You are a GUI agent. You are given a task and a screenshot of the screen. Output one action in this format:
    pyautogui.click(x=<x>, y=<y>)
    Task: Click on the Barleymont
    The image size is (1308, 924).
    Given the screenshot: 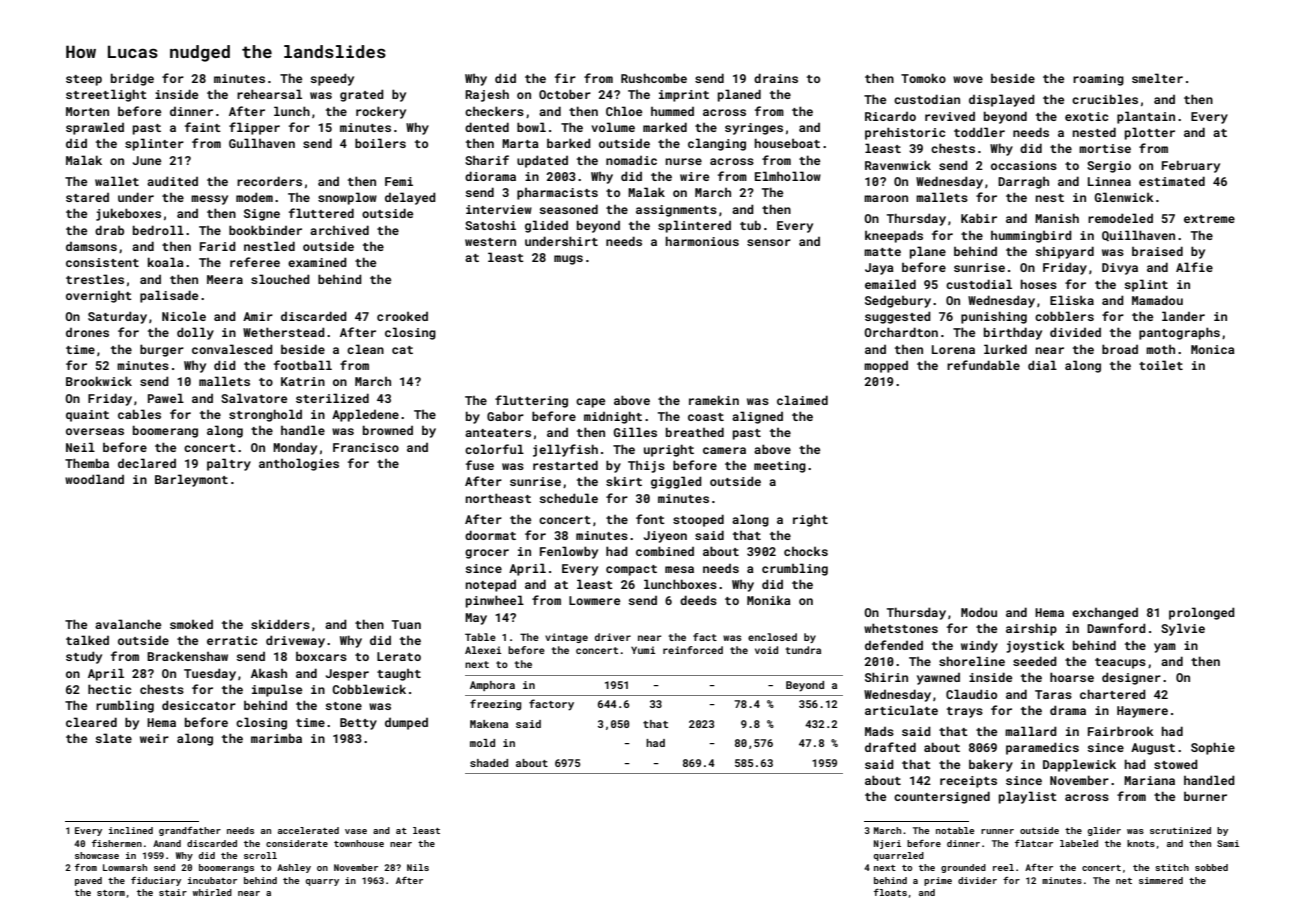 What is the action you would take?
    pyautogui.click(x=191, y=480)
